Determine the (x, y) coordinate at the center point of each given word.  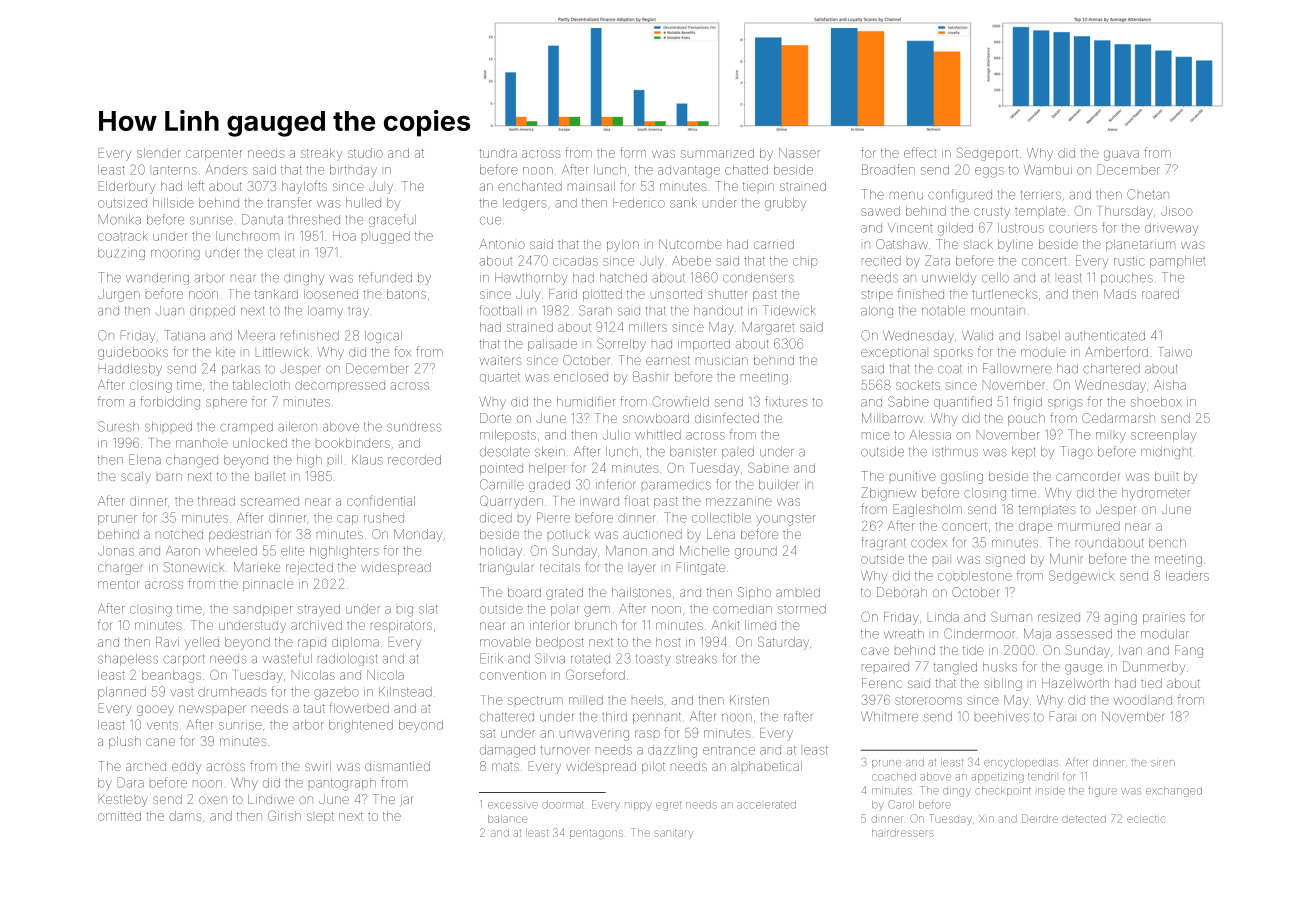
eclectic (1146, 819)
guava (1121, 155)
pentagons (596, 834)
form (633, 152)
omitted (119, 816)
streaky (321, 154)
